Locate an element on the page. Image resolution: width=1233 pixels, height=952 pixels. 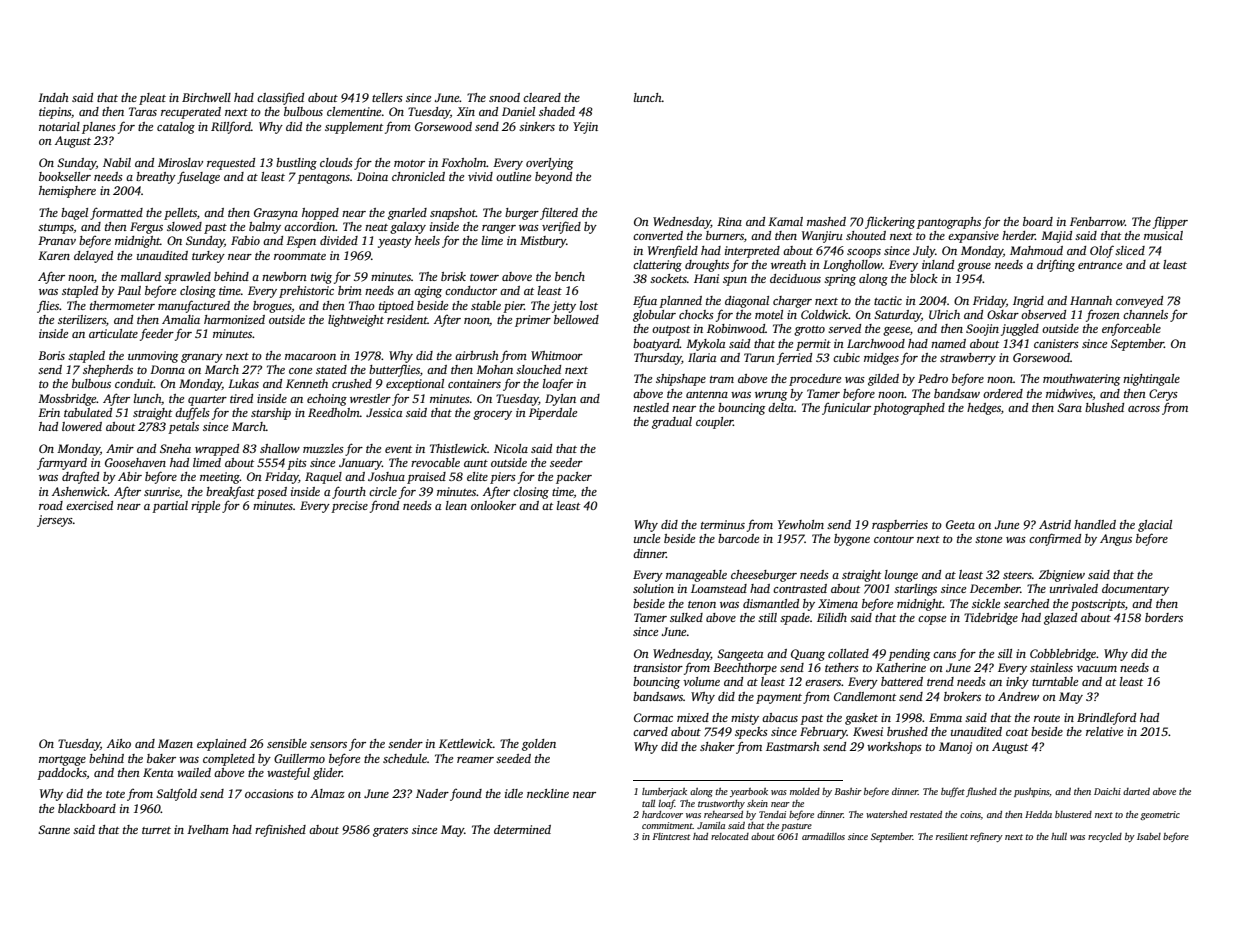
Tendai is located at coordinates (772, 814).
